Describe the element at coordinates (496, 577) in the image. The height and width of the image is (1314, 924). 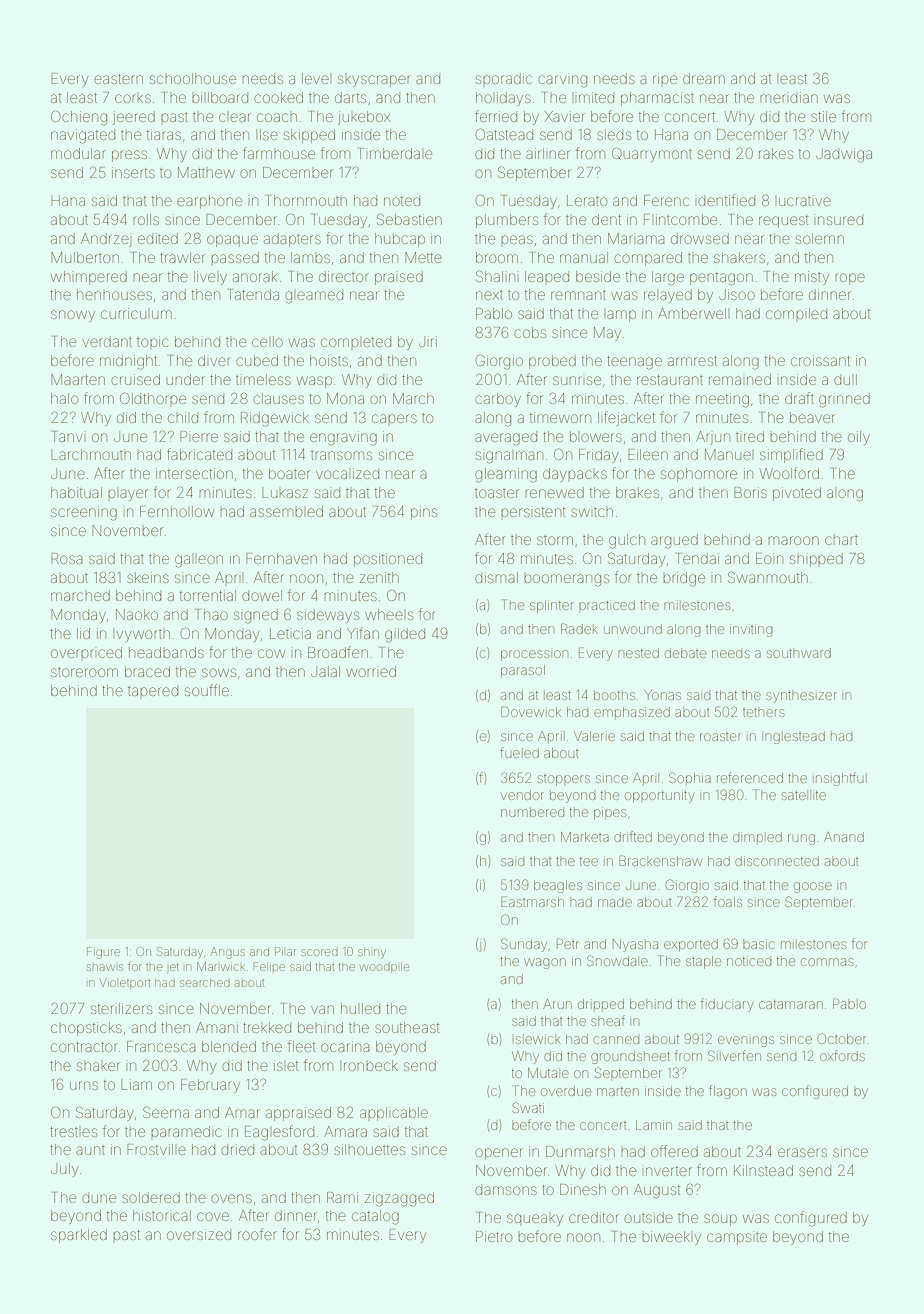
I see `dismal` at that location.
